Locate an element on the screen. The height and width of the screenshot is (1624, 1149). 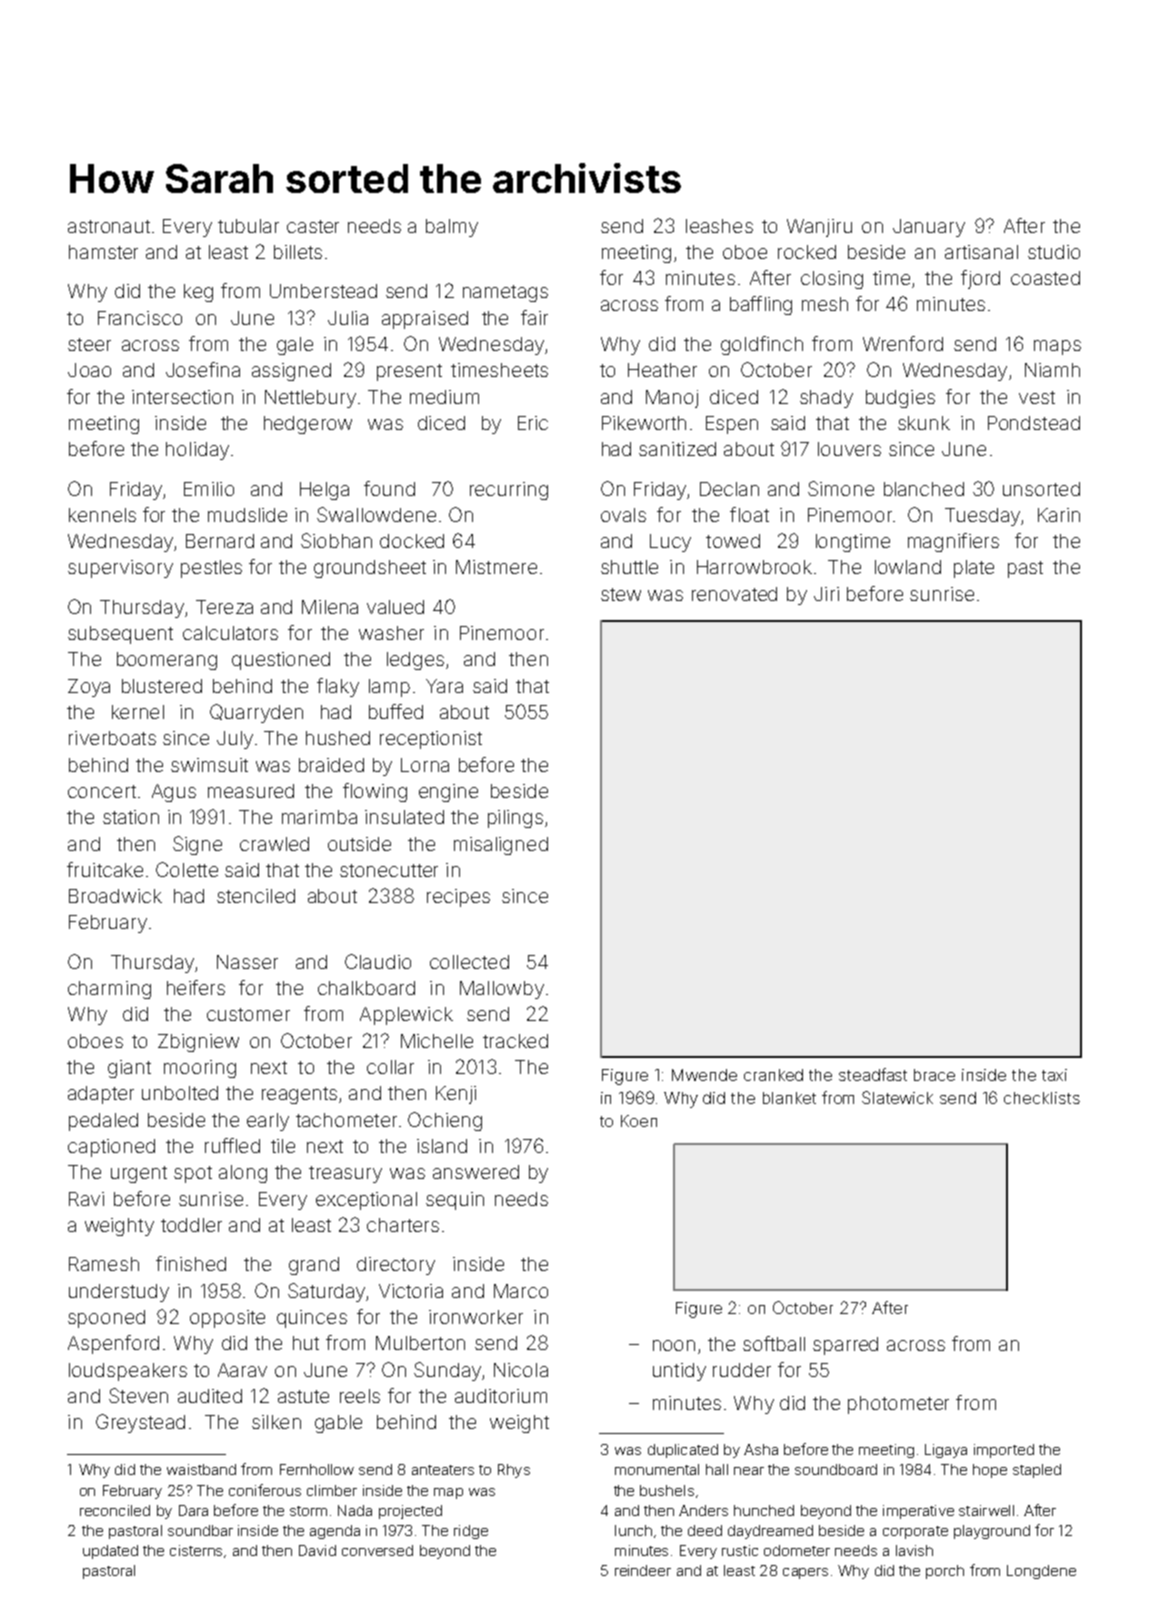
pilings is located at coordinates (515, 819).
